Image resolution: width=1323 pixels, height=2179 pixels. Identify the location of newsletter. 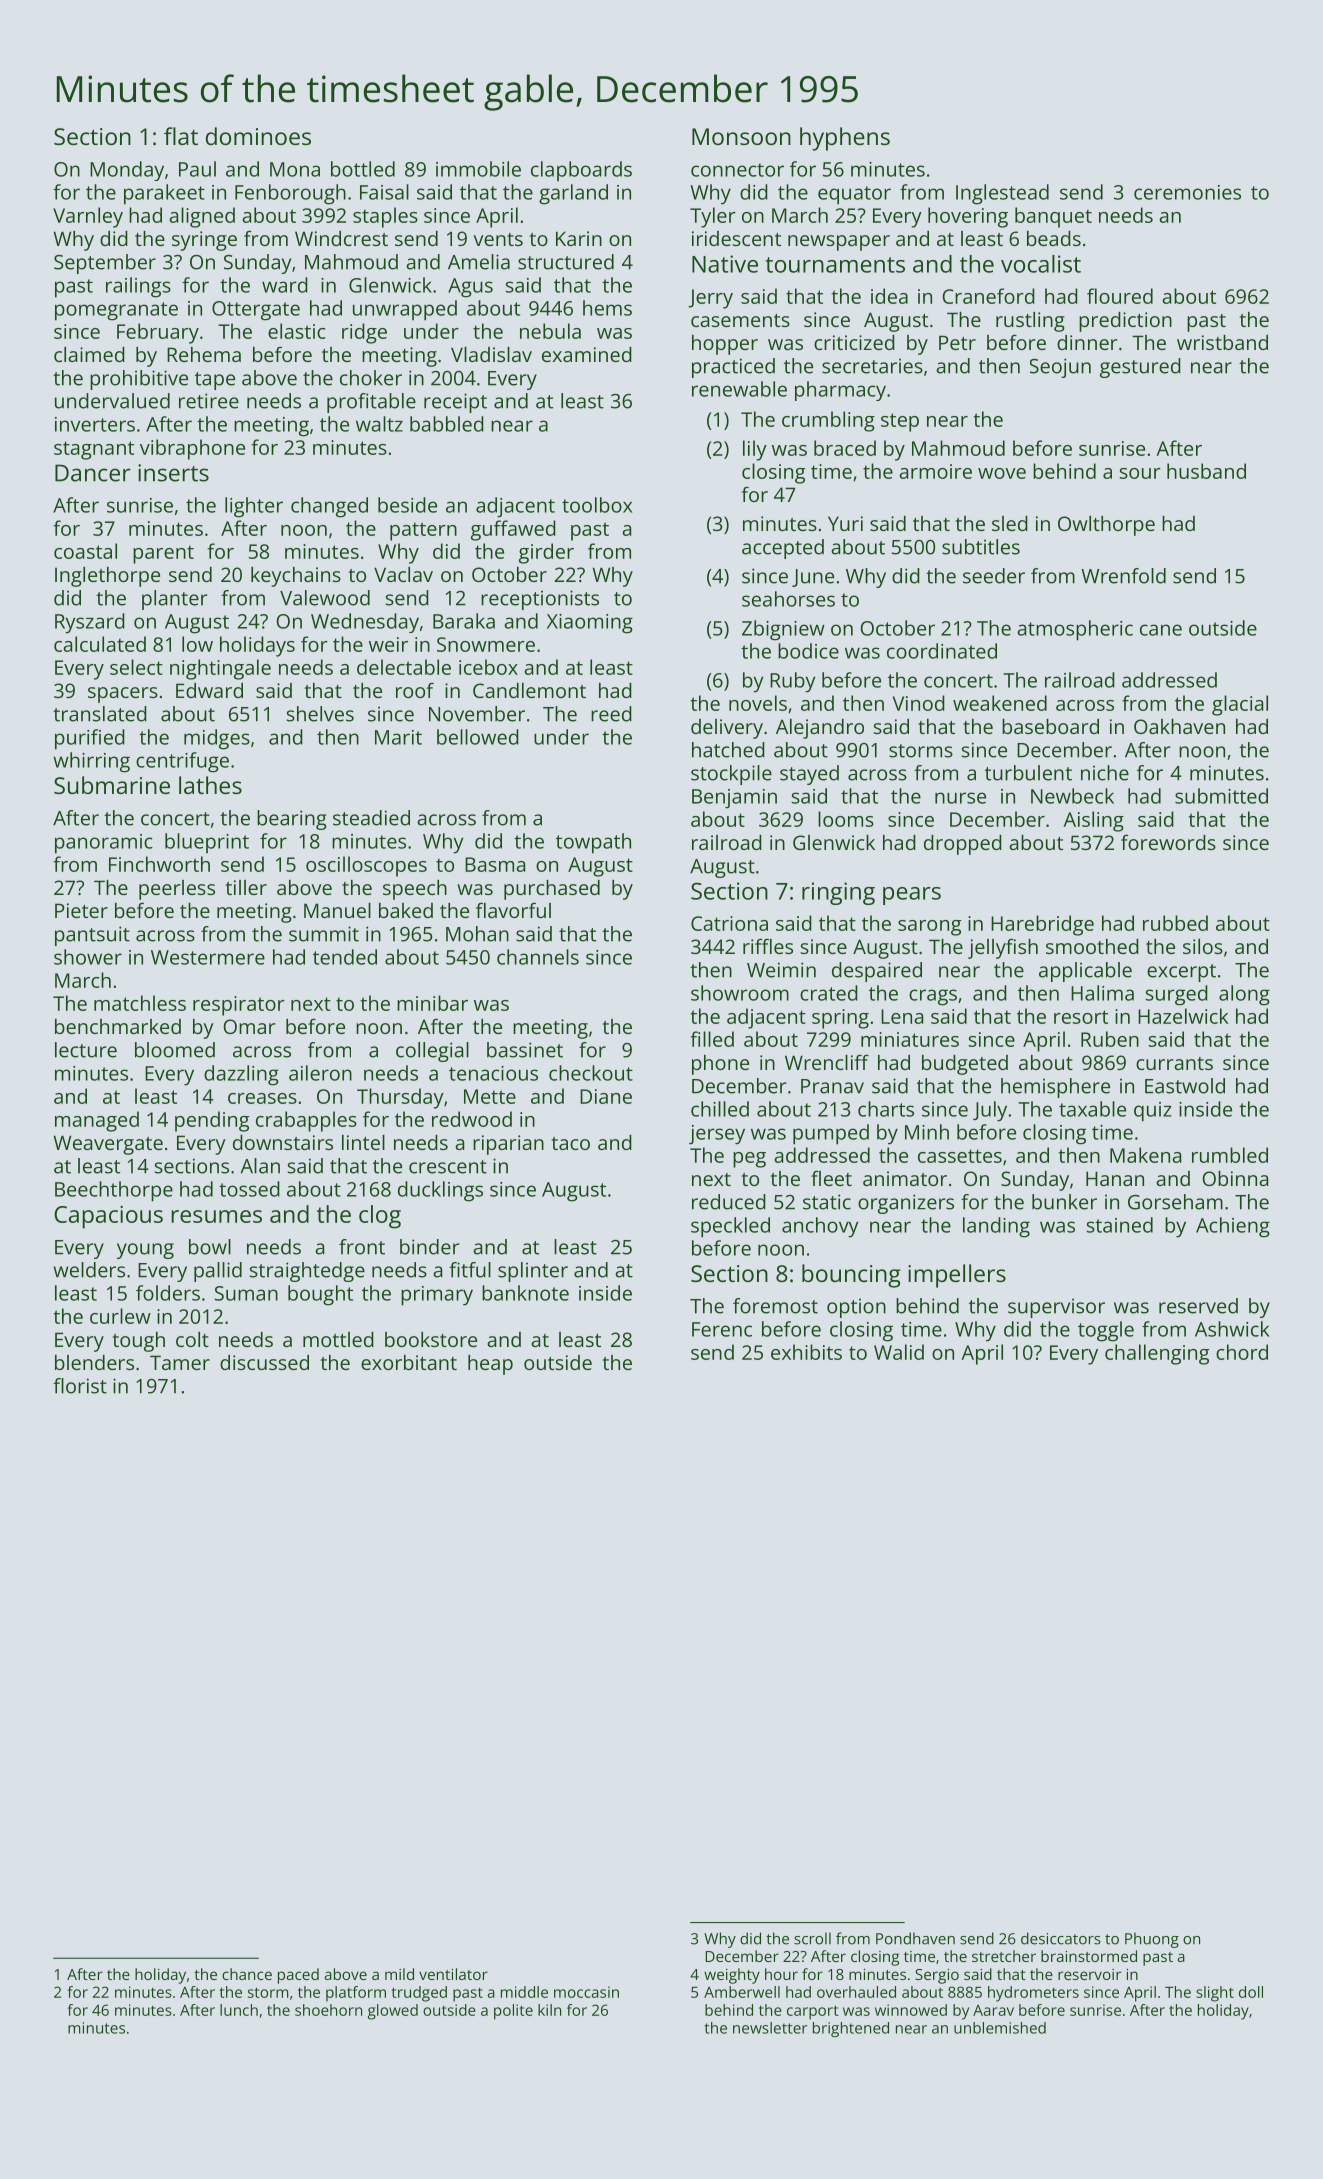
(770, 2028).
